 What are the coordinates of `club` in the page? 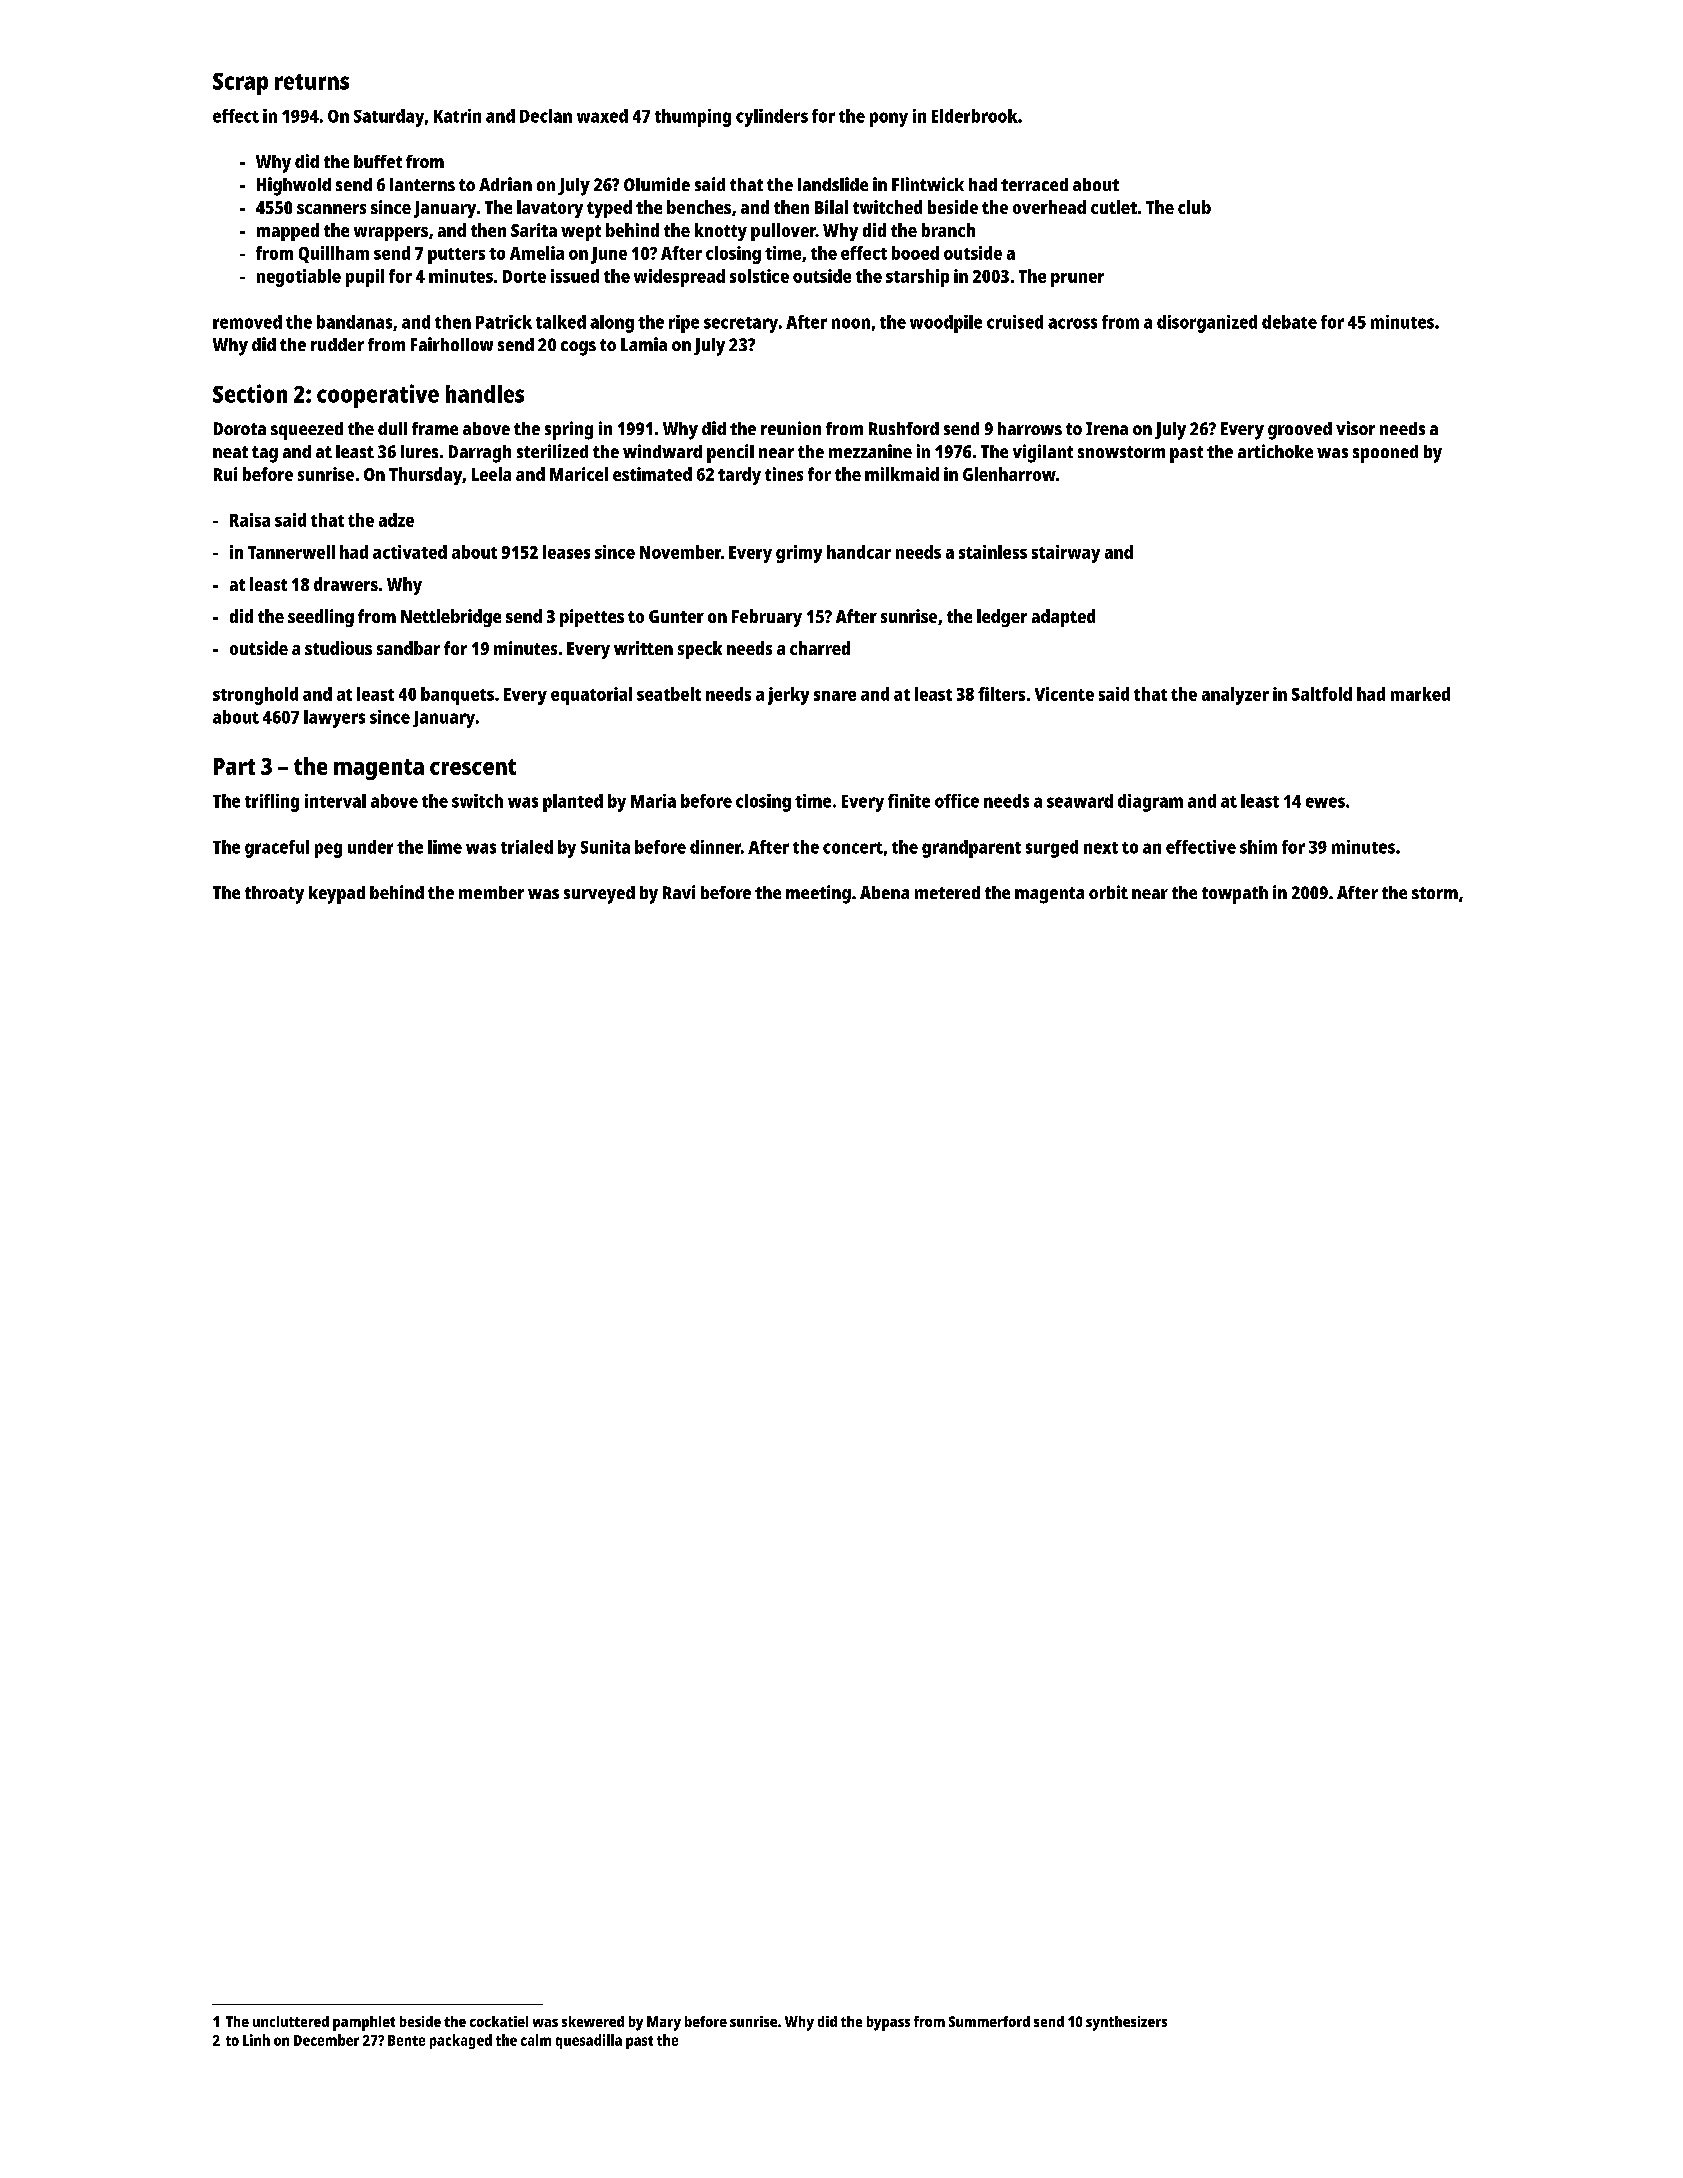 It's located at (1194, 207).
